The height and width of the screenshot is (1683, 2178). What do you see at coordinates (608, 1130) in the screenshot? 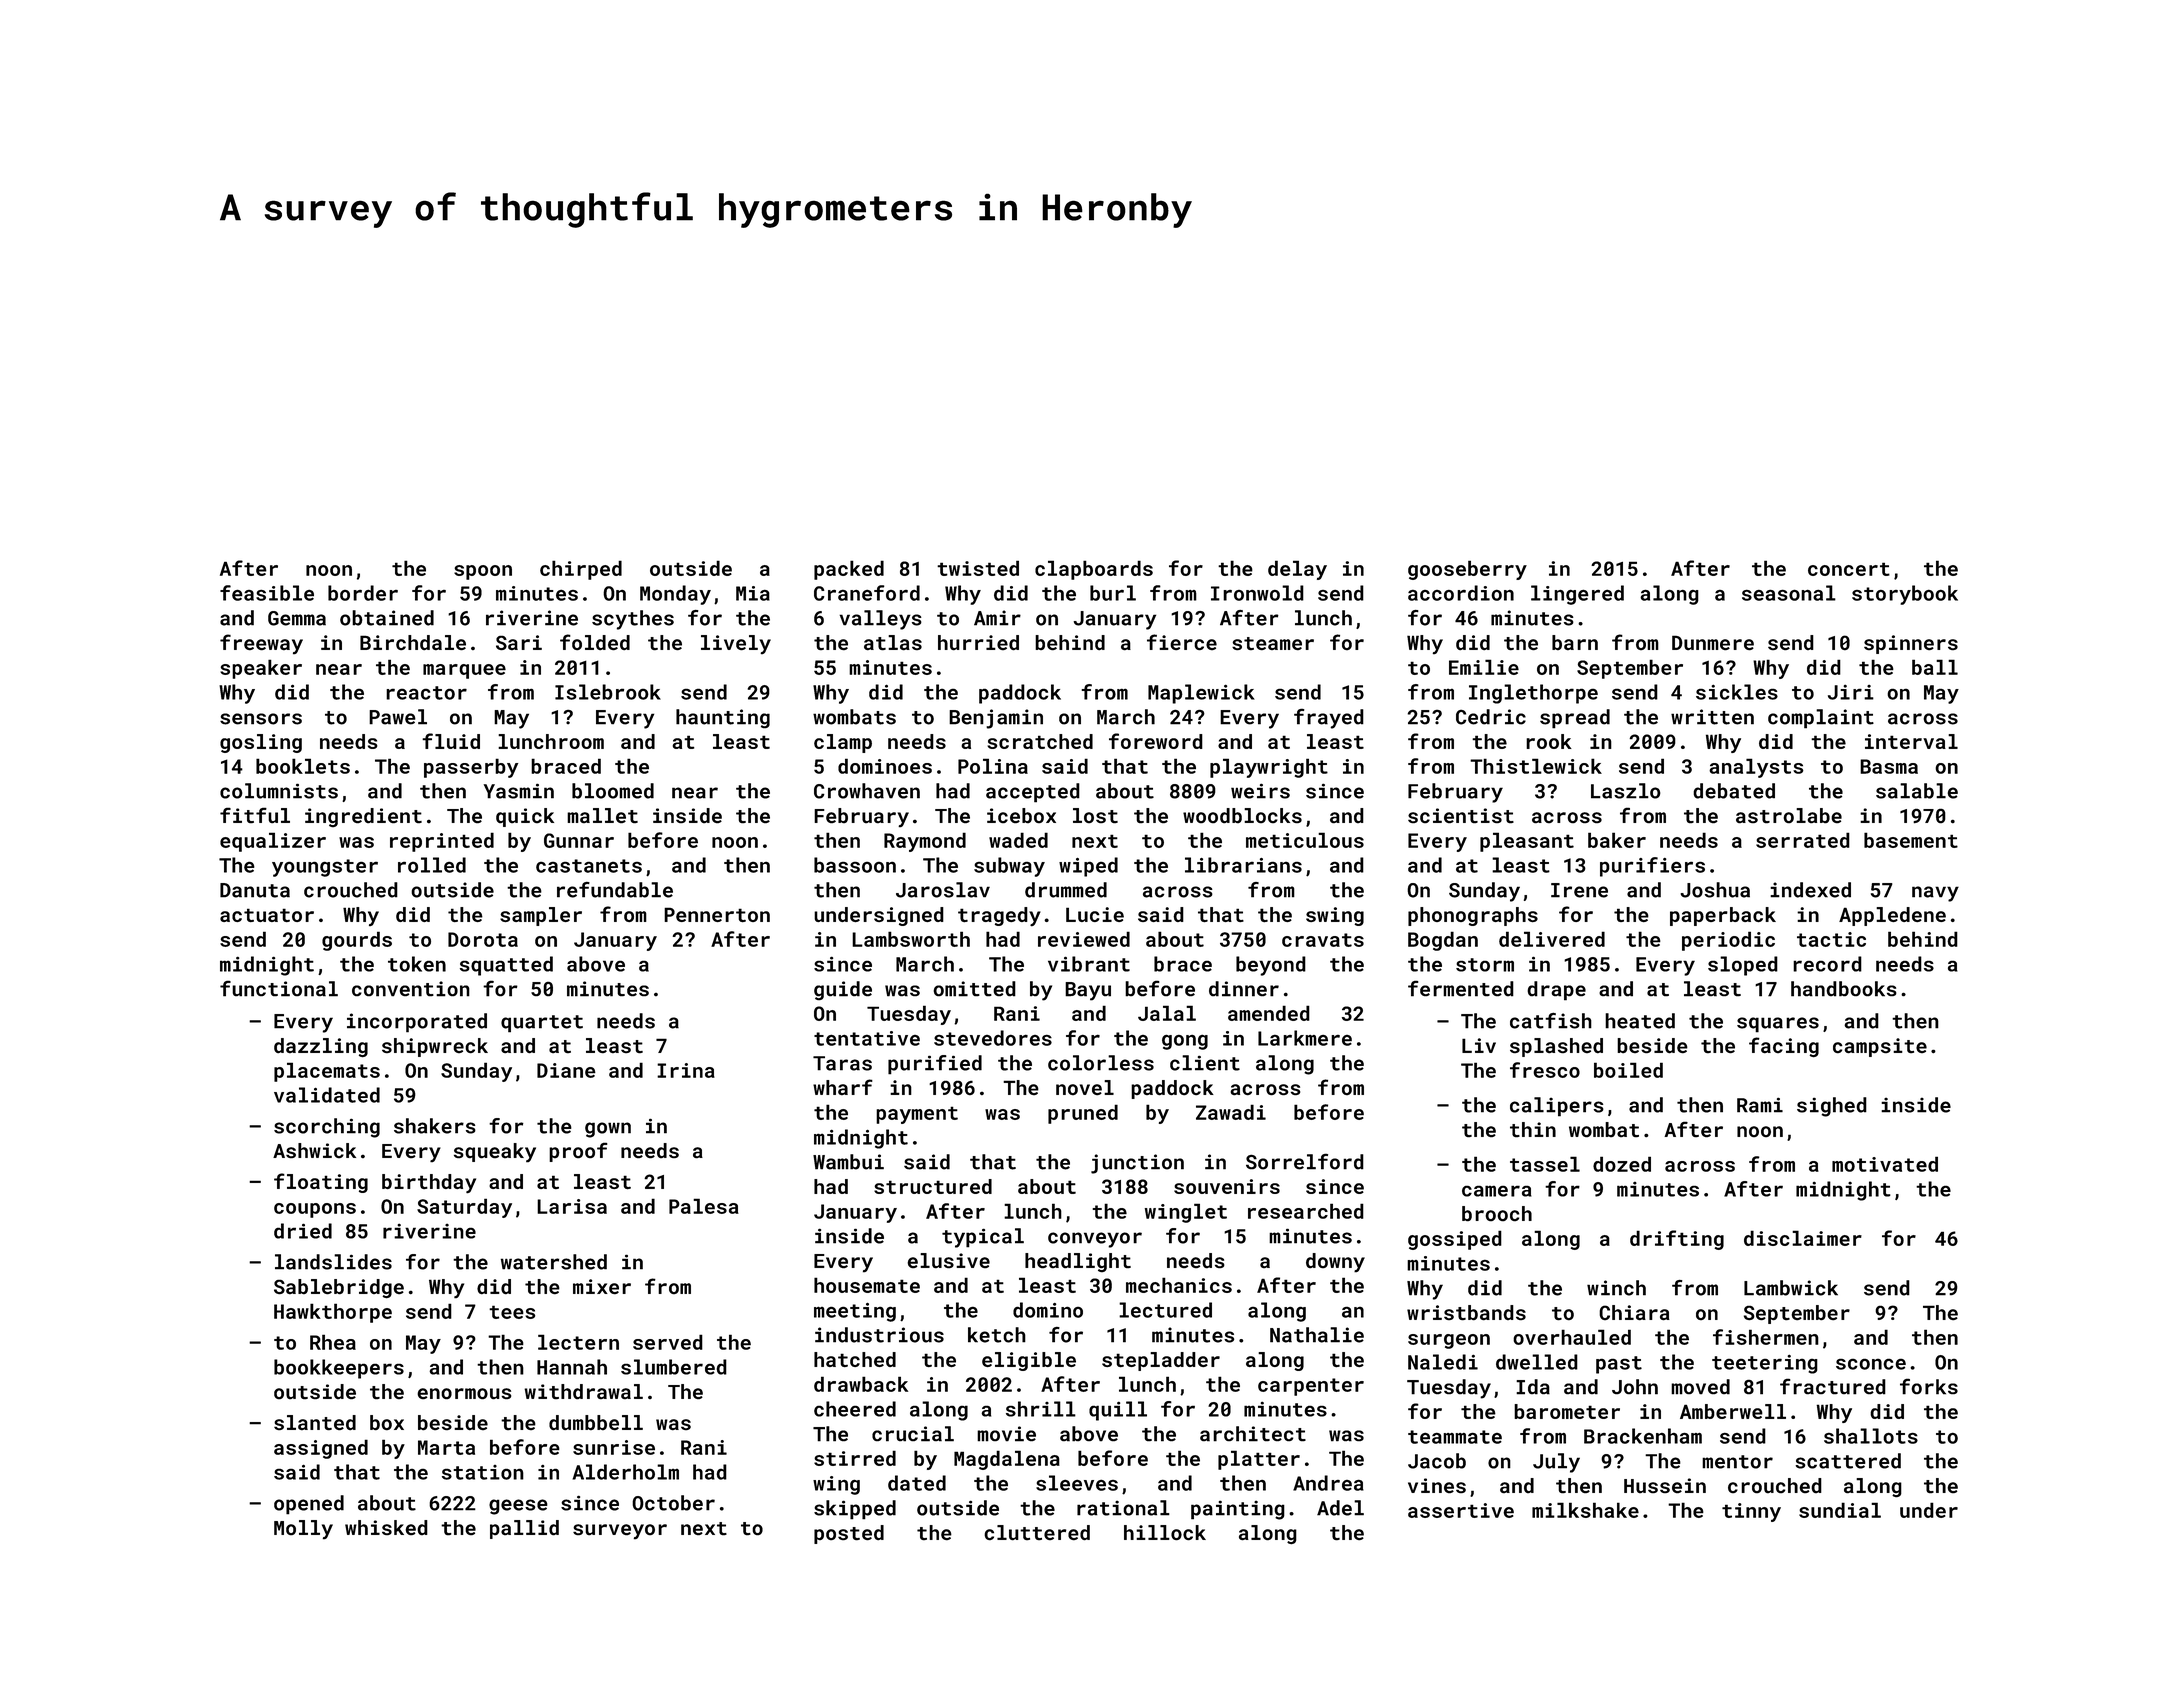
I see `gown` at bounding box center [608, 1130].
